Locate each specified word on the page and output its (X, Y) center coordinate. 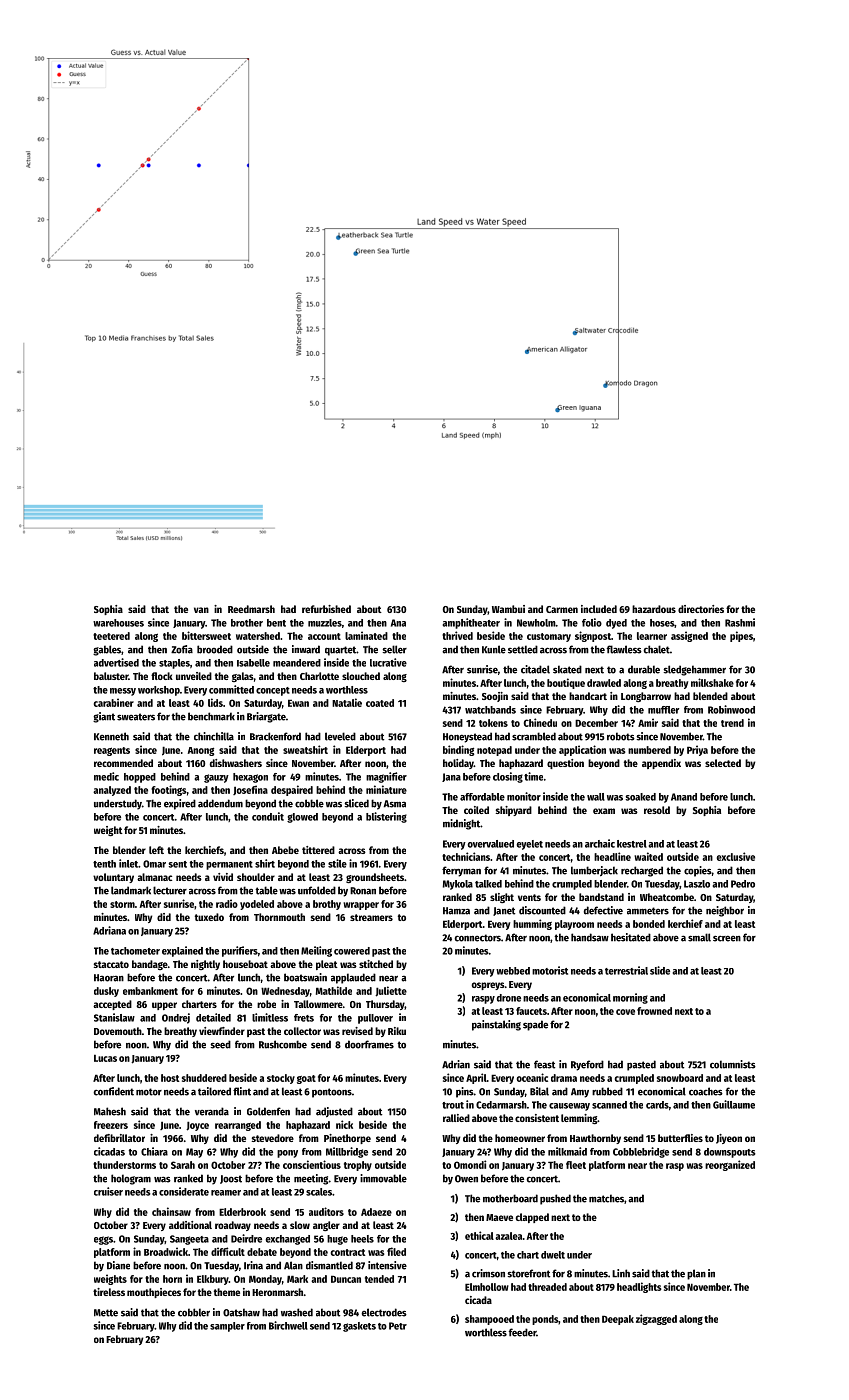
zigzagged (656, 1319)
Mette (106, 1313)
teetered (111, 636)
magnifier (386, 777)
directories (701, 609)
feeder (522, 1332)
